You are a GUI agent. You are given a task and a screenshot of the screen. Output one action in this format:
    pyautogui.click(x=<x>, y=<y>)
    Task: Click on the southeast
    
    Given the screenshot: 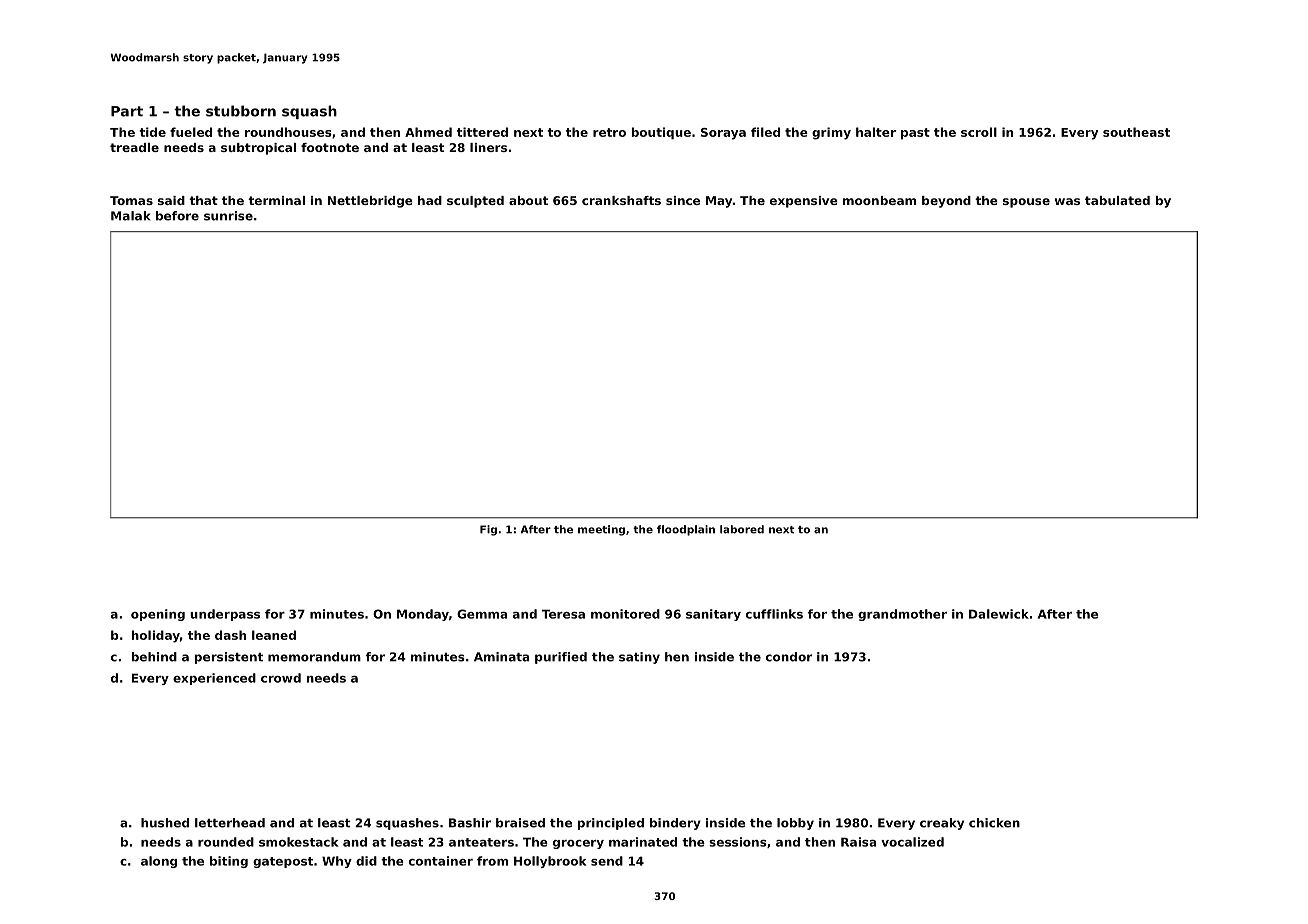 What is the action you would take?
    pyautogui.click(x=1136, y=132)
